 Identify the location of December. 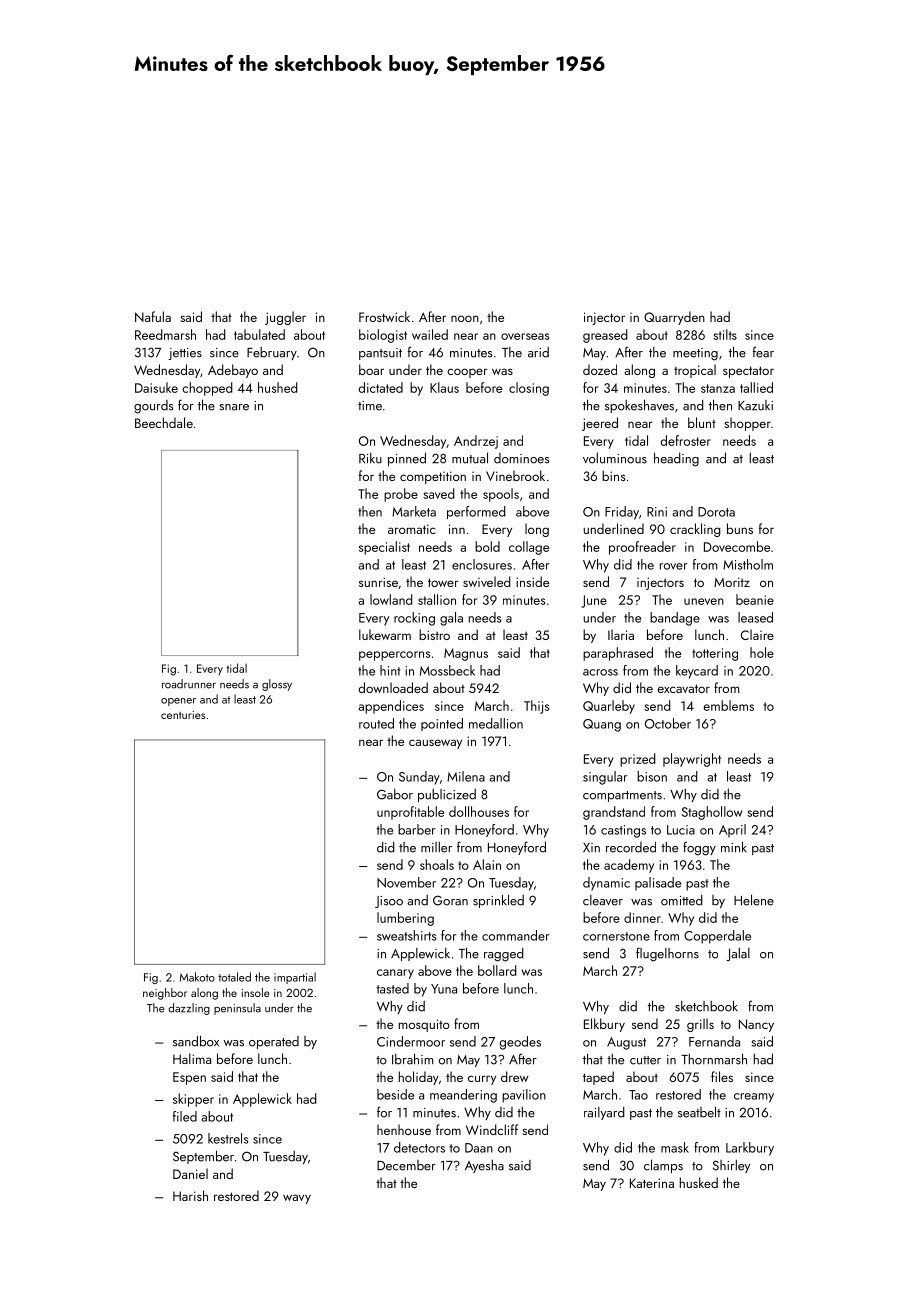
(406, 1165).
